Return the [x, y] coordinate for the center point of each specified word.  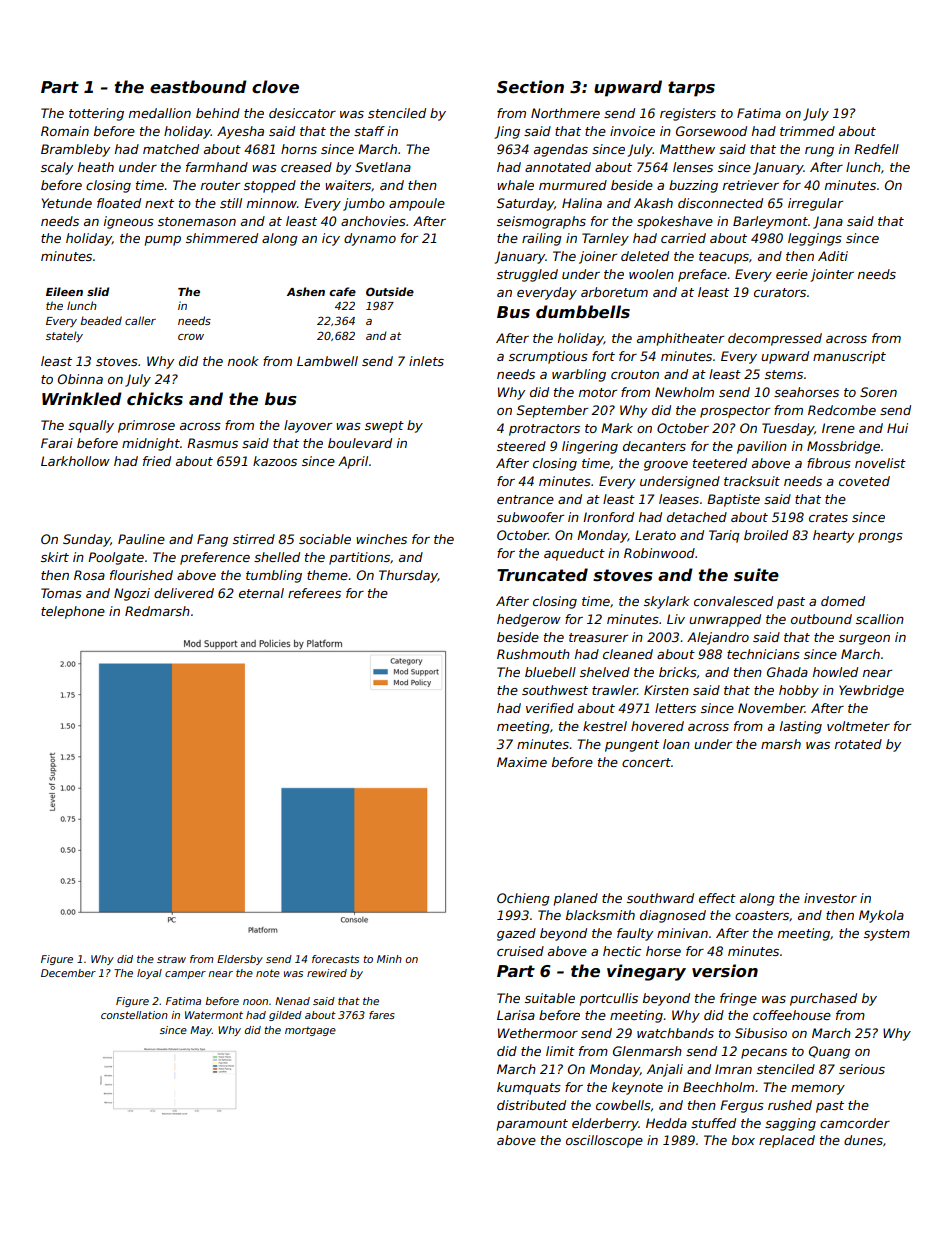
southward [660, 898]
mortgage [310, 1031]
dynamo [370, 239]
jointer [832, 275]
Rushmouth [533, 654]
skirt [55, 557]
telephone [73, 612]
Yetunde [67, 203]
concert [646, 762]
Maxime [522, 762]
